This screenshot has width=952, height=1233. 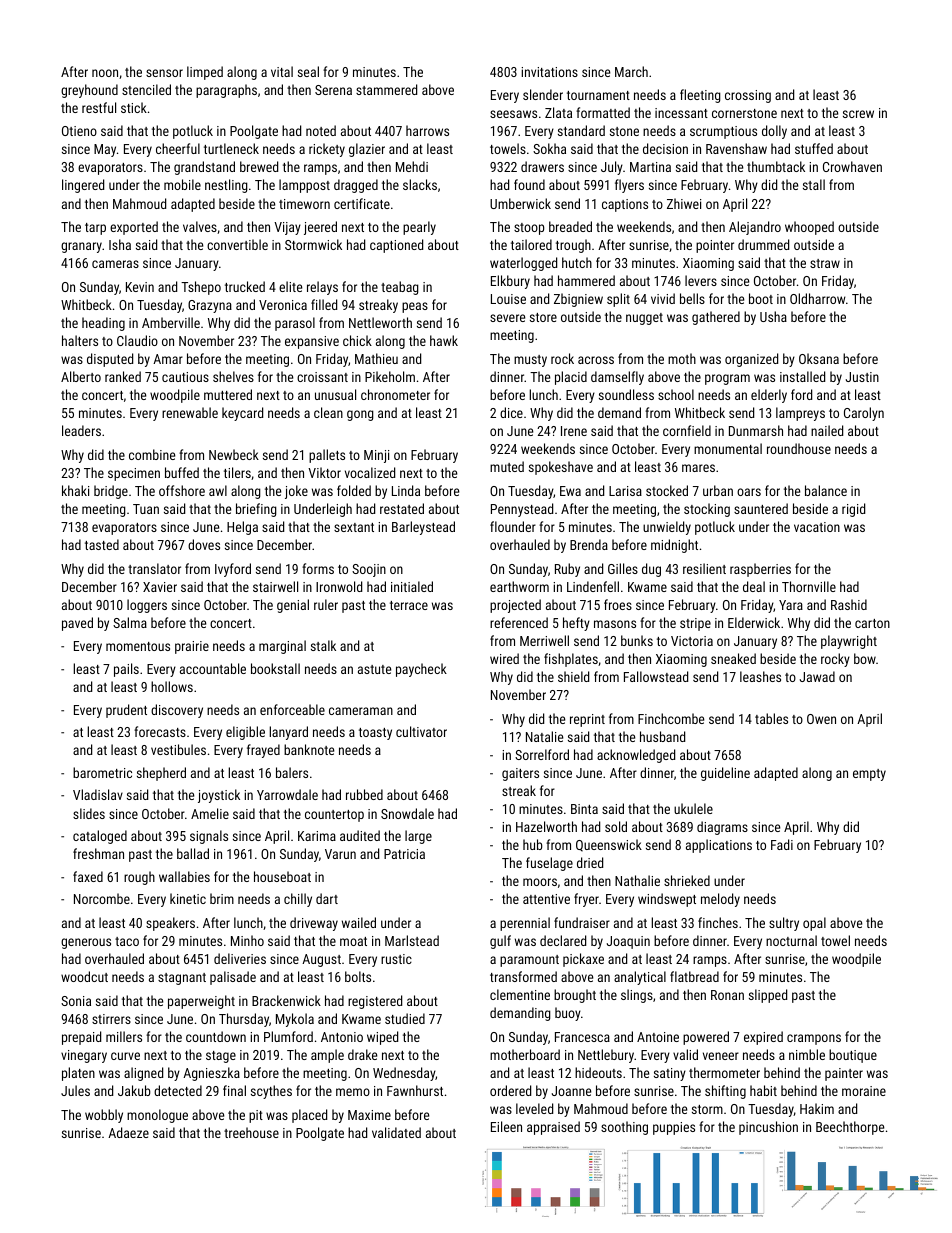 What do you see at coordinates (152, 454) in the screenshot?
I see `combine` at bounding box center [152, 454].
